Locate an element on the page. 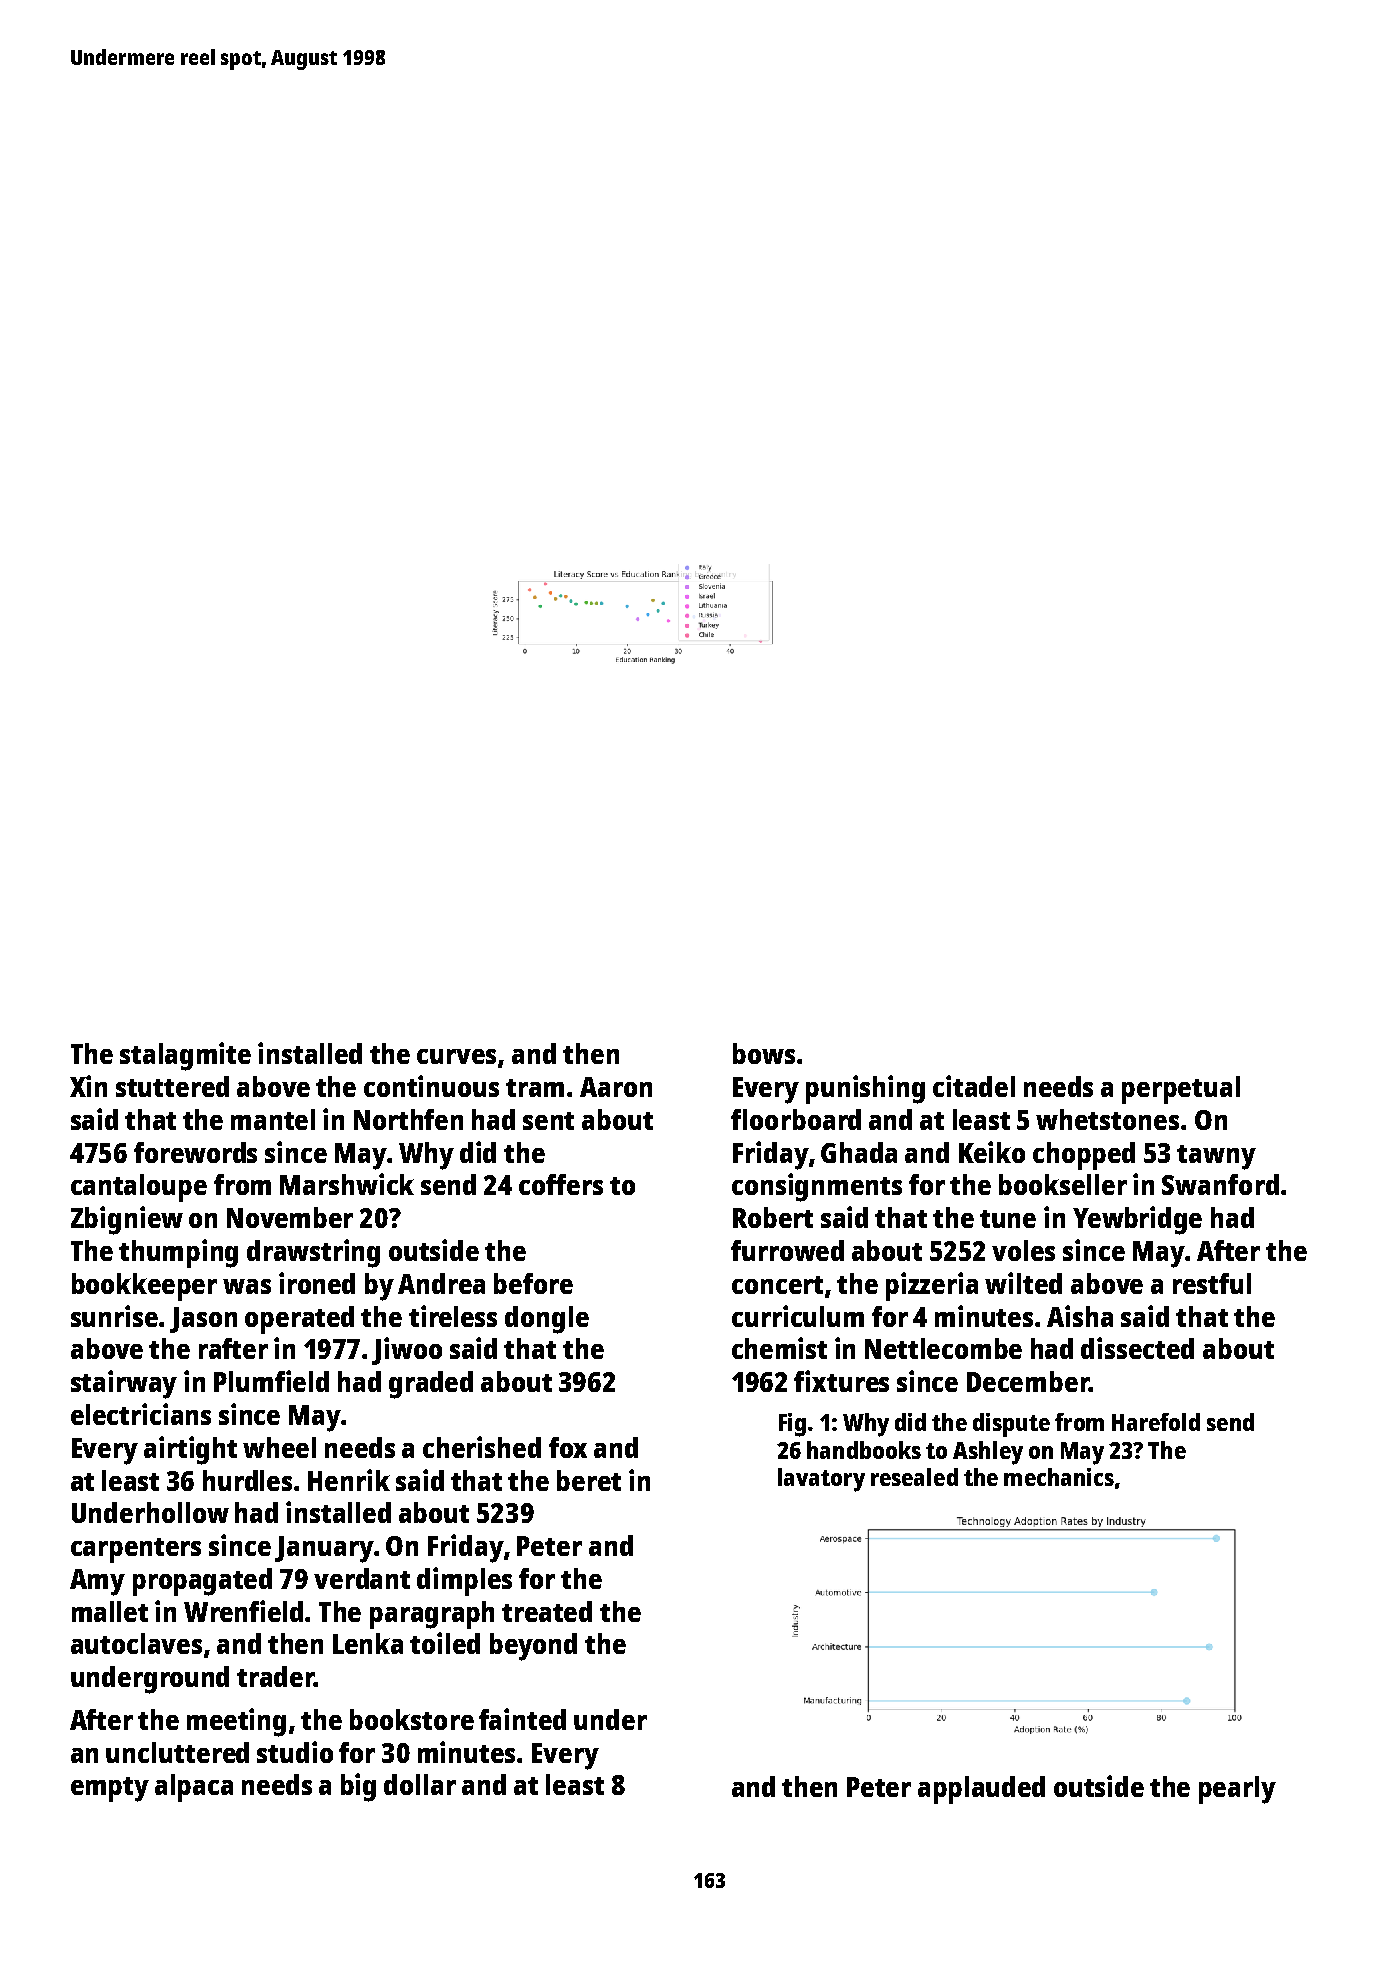 The height and width of the document is (1969, 1386). autoclaves is located at coordinates (136, 1643).
